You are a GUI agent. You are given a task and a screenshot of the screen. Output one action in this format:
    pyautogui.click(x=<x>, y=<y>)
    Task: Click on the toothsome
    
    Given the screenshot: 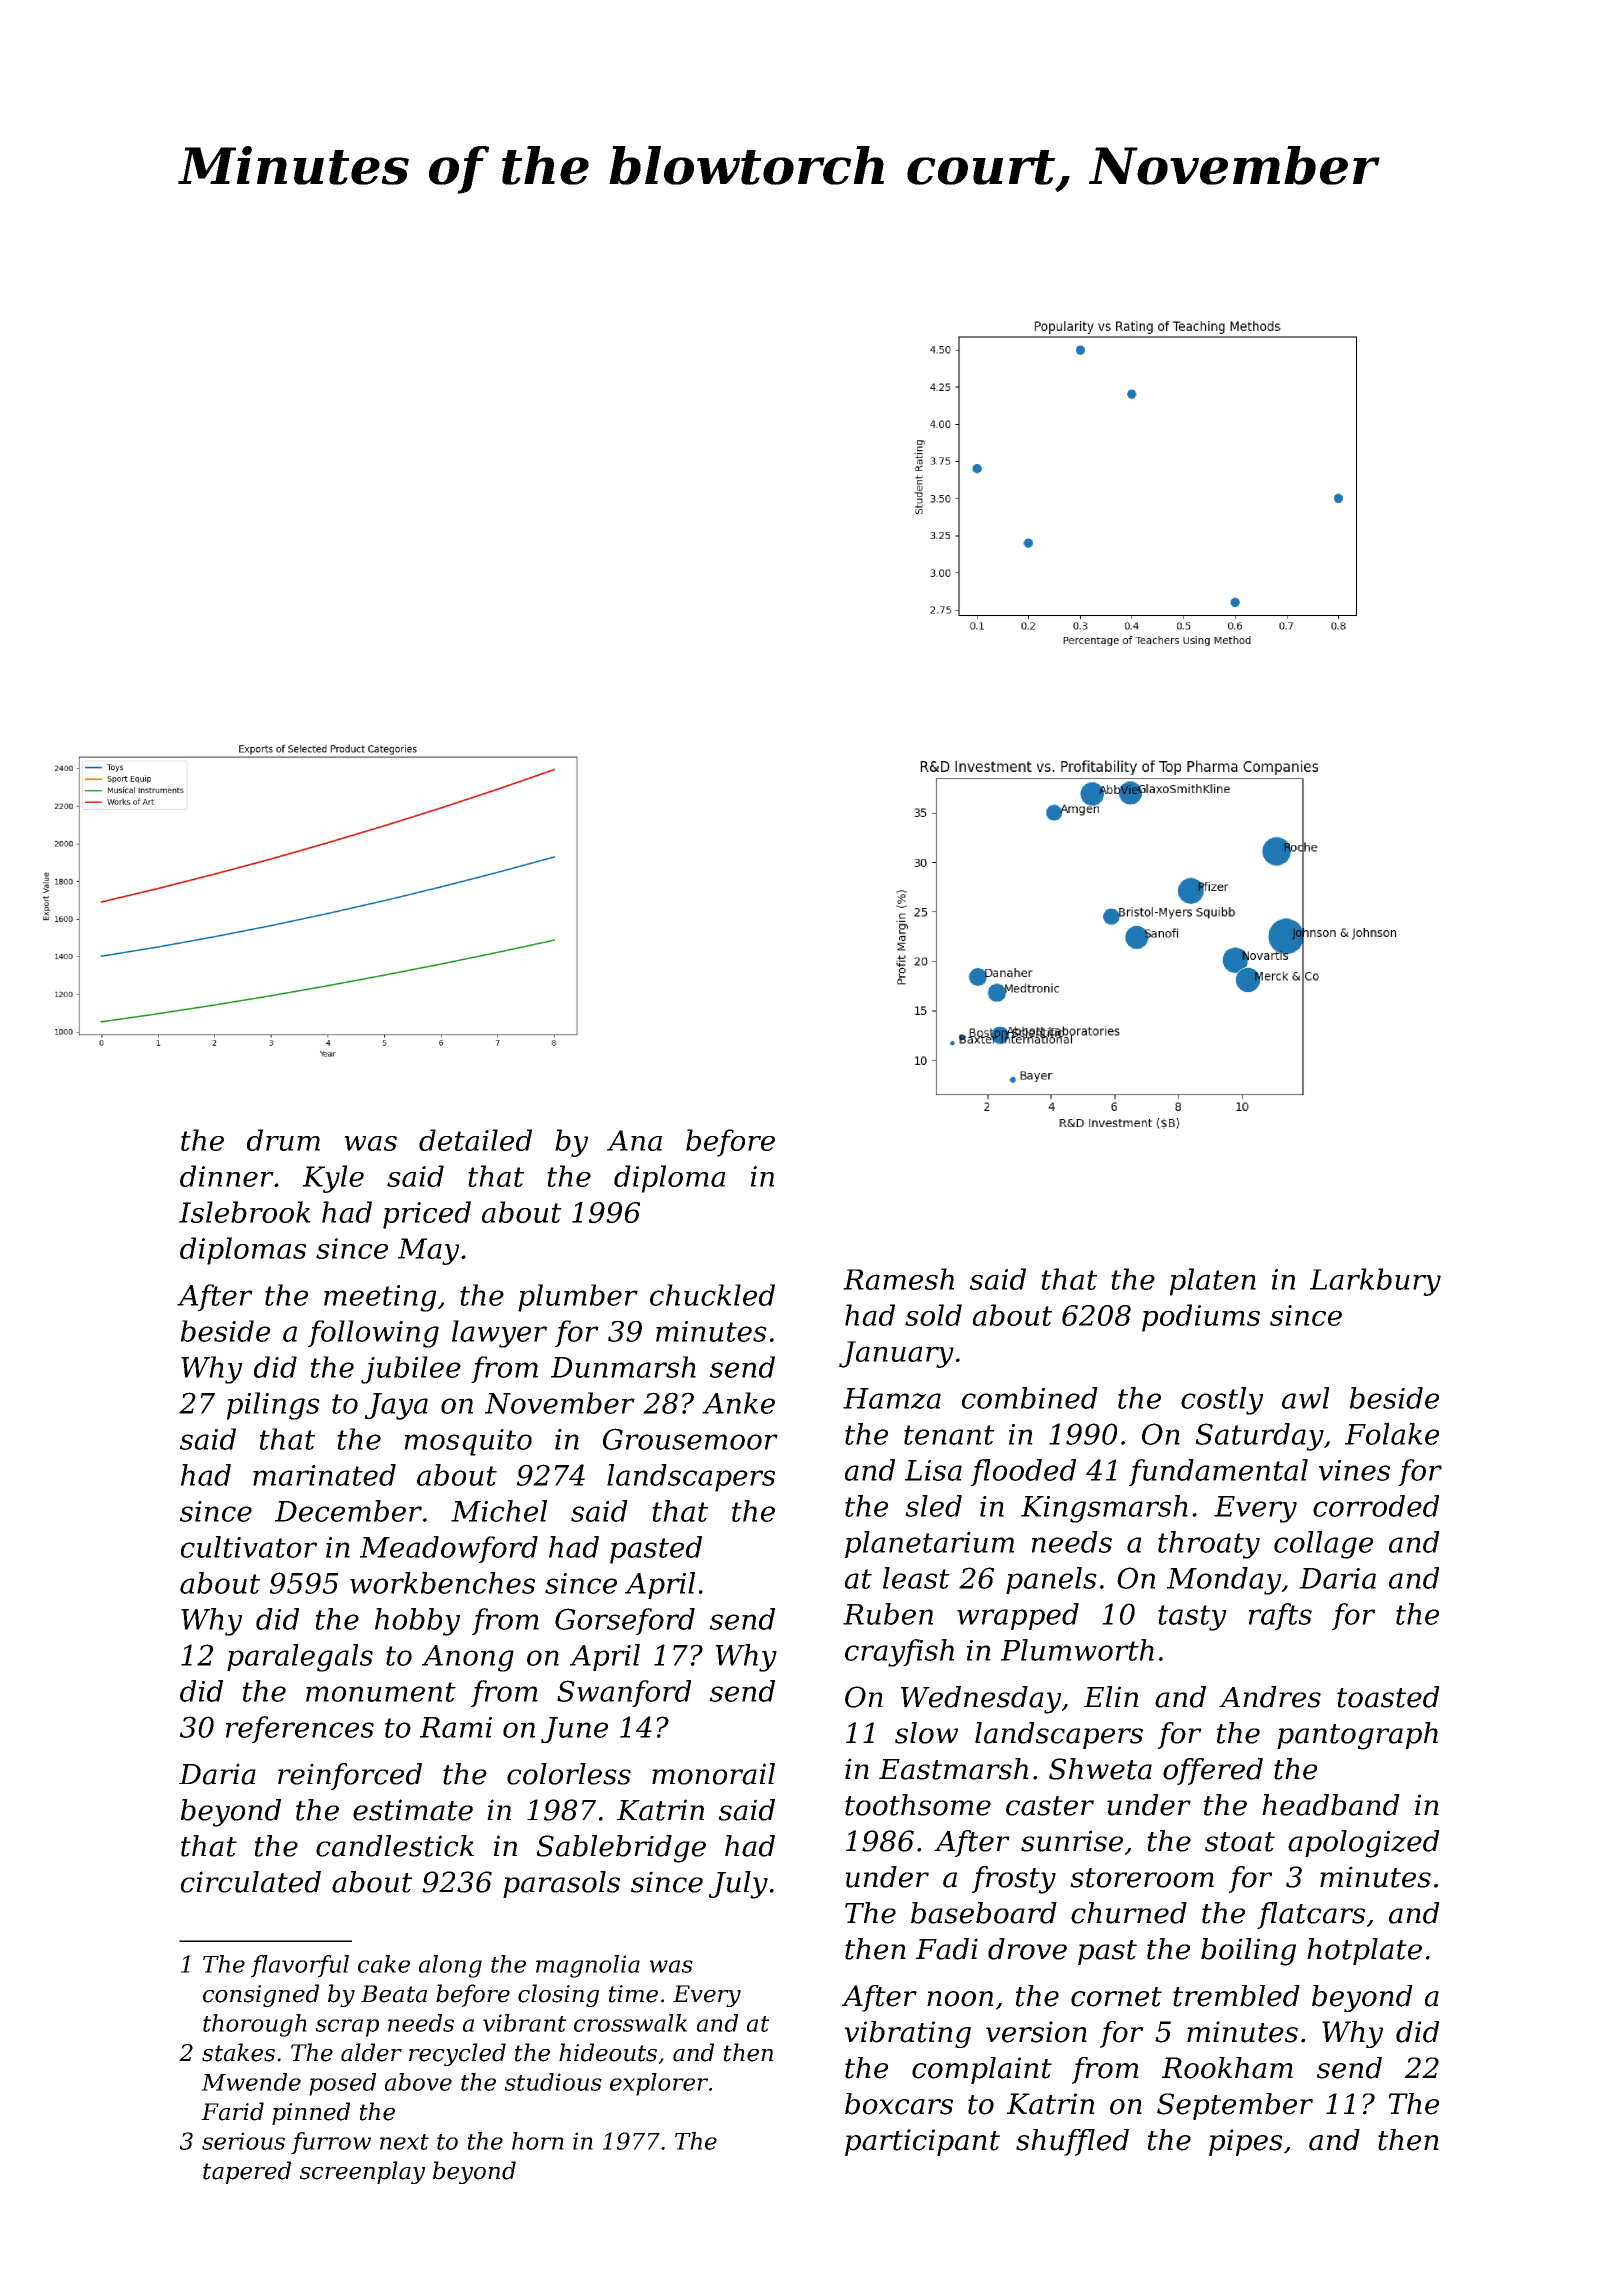 What is the action you would take?
    pyautogui.click(x=918, y=1805)
